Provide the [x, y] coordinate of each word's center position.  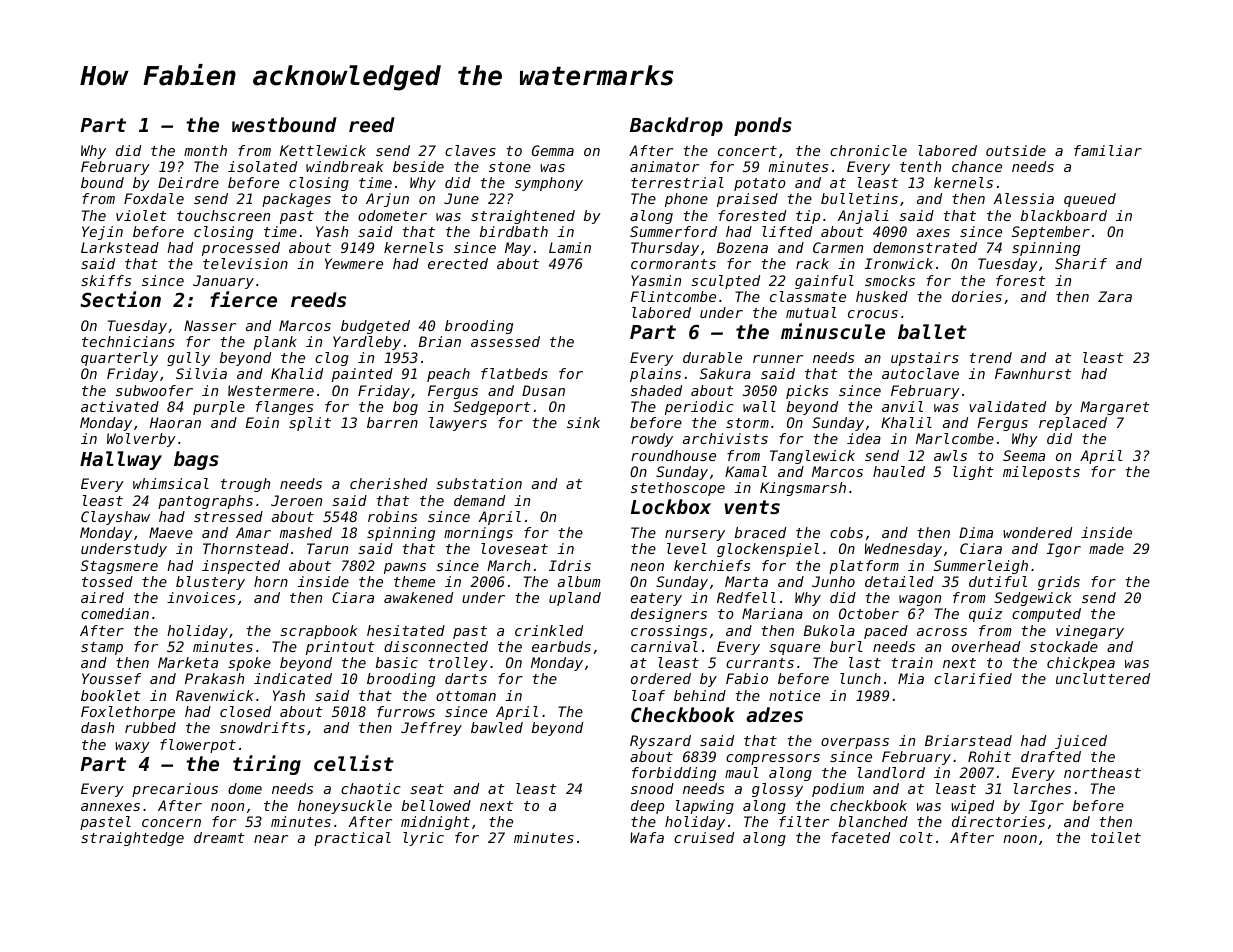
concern [171, 823]
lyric [423, 839]
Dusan [543, 390]
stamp [102, 648]
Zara [1115, 296]
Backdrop [676, 126]
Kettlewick [323, 150]
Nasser [210, 325]
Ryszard [660, 742]
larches [1042, 788]
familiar [1108, 150]
